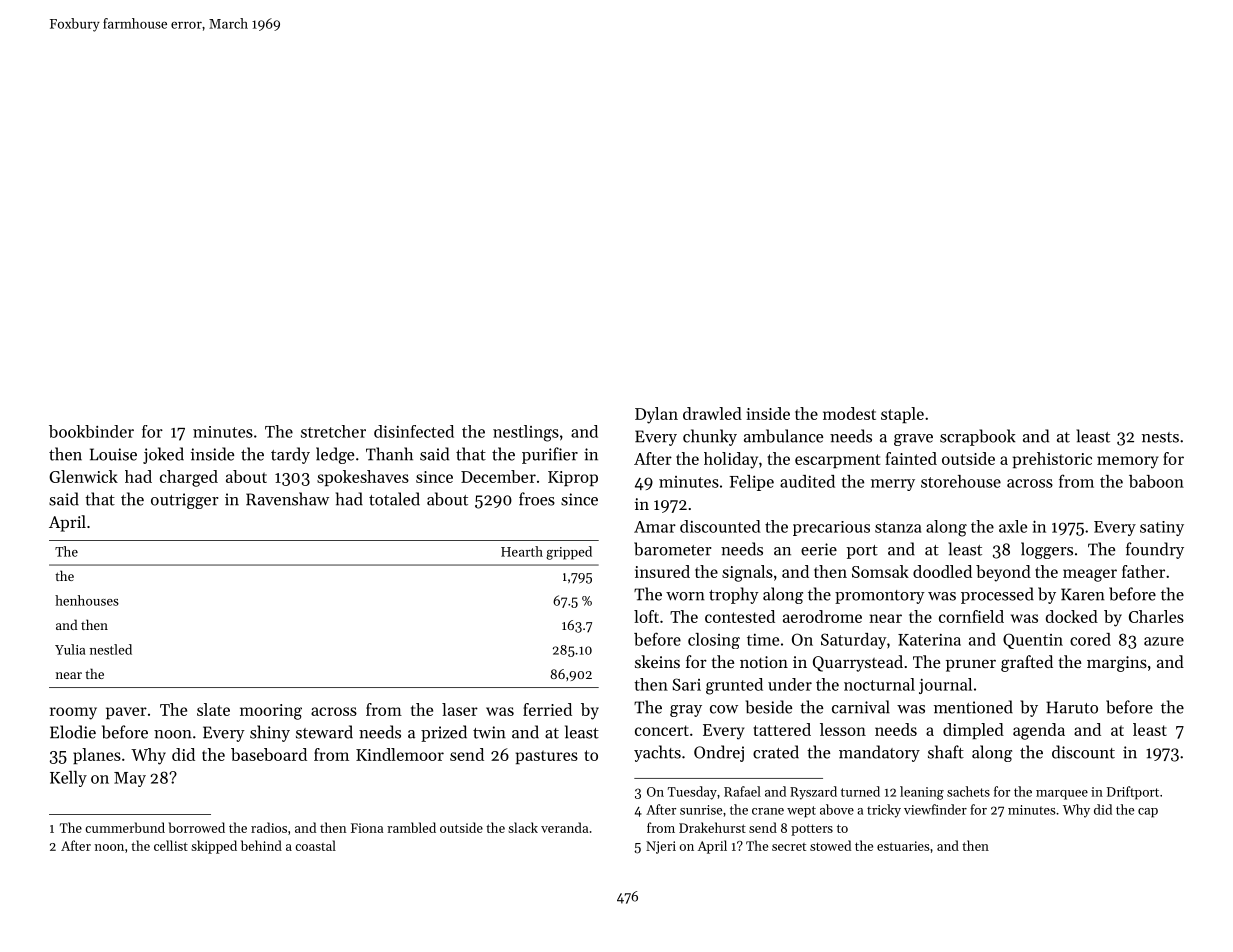 This screenshot has width=1233, height=952. Describe the element at coordinates (903, 846) in the screenshot. I see `estuaries` at that location.
